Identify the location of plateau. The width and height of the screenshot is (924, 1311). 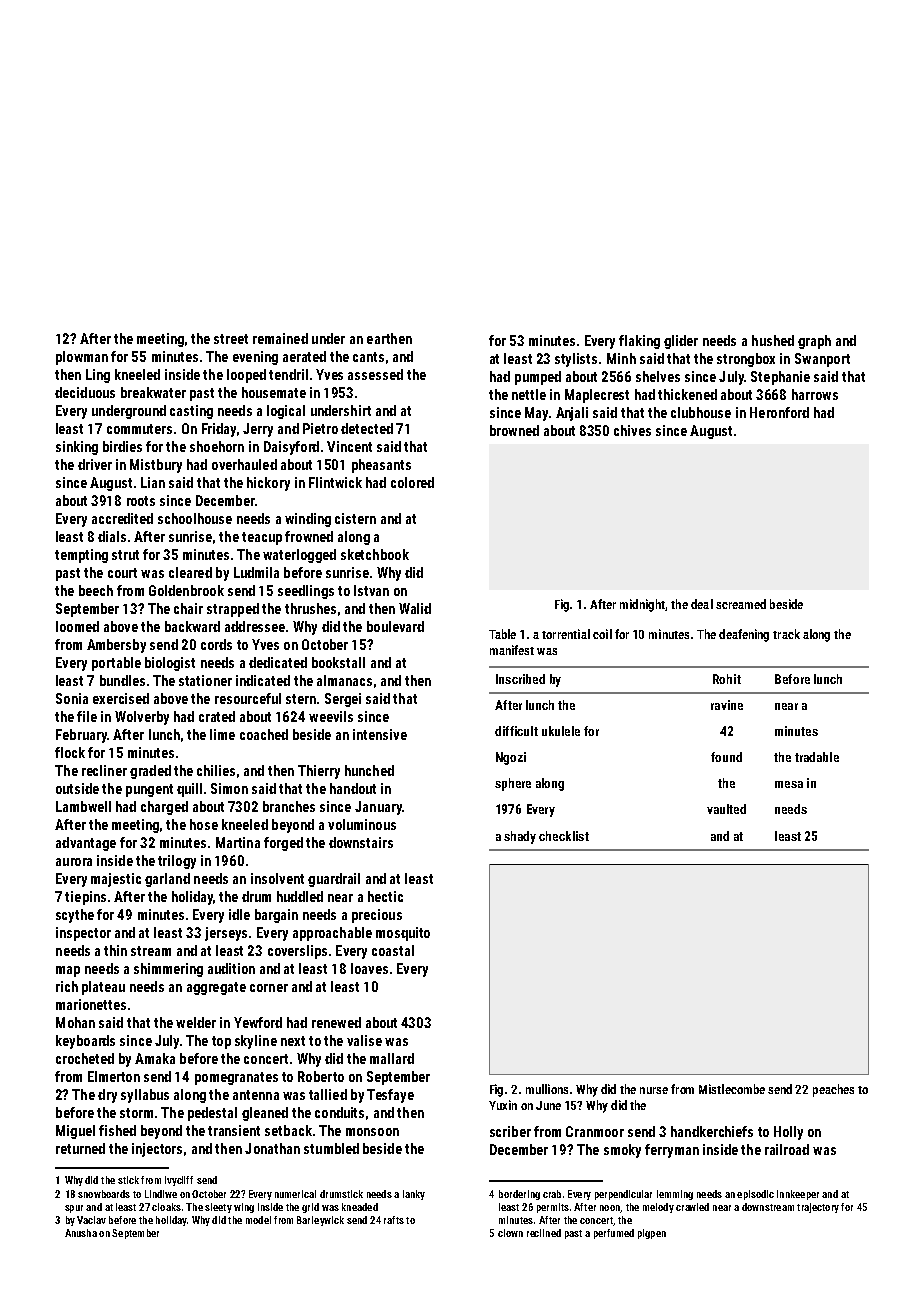
(103, 988).
